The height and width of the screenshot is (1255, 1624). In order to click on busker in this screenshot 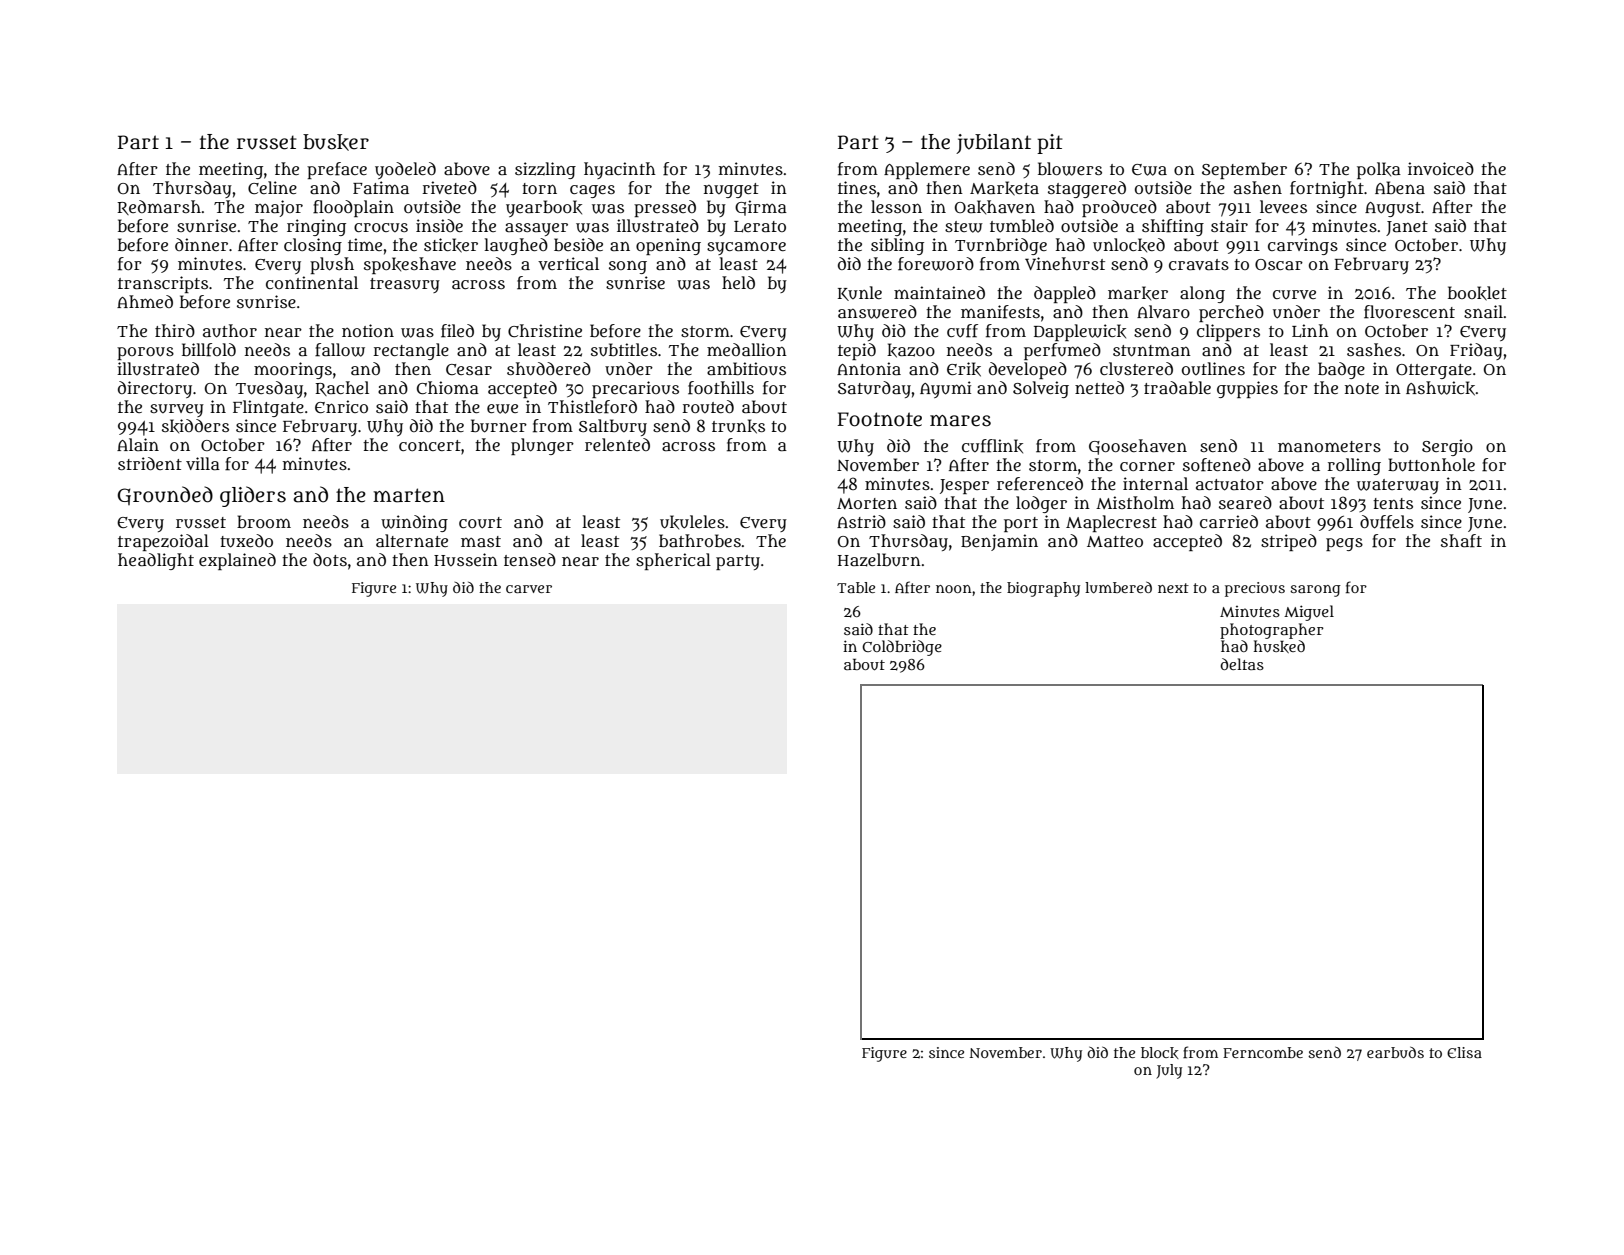, I will do `click(336, 142)`.
